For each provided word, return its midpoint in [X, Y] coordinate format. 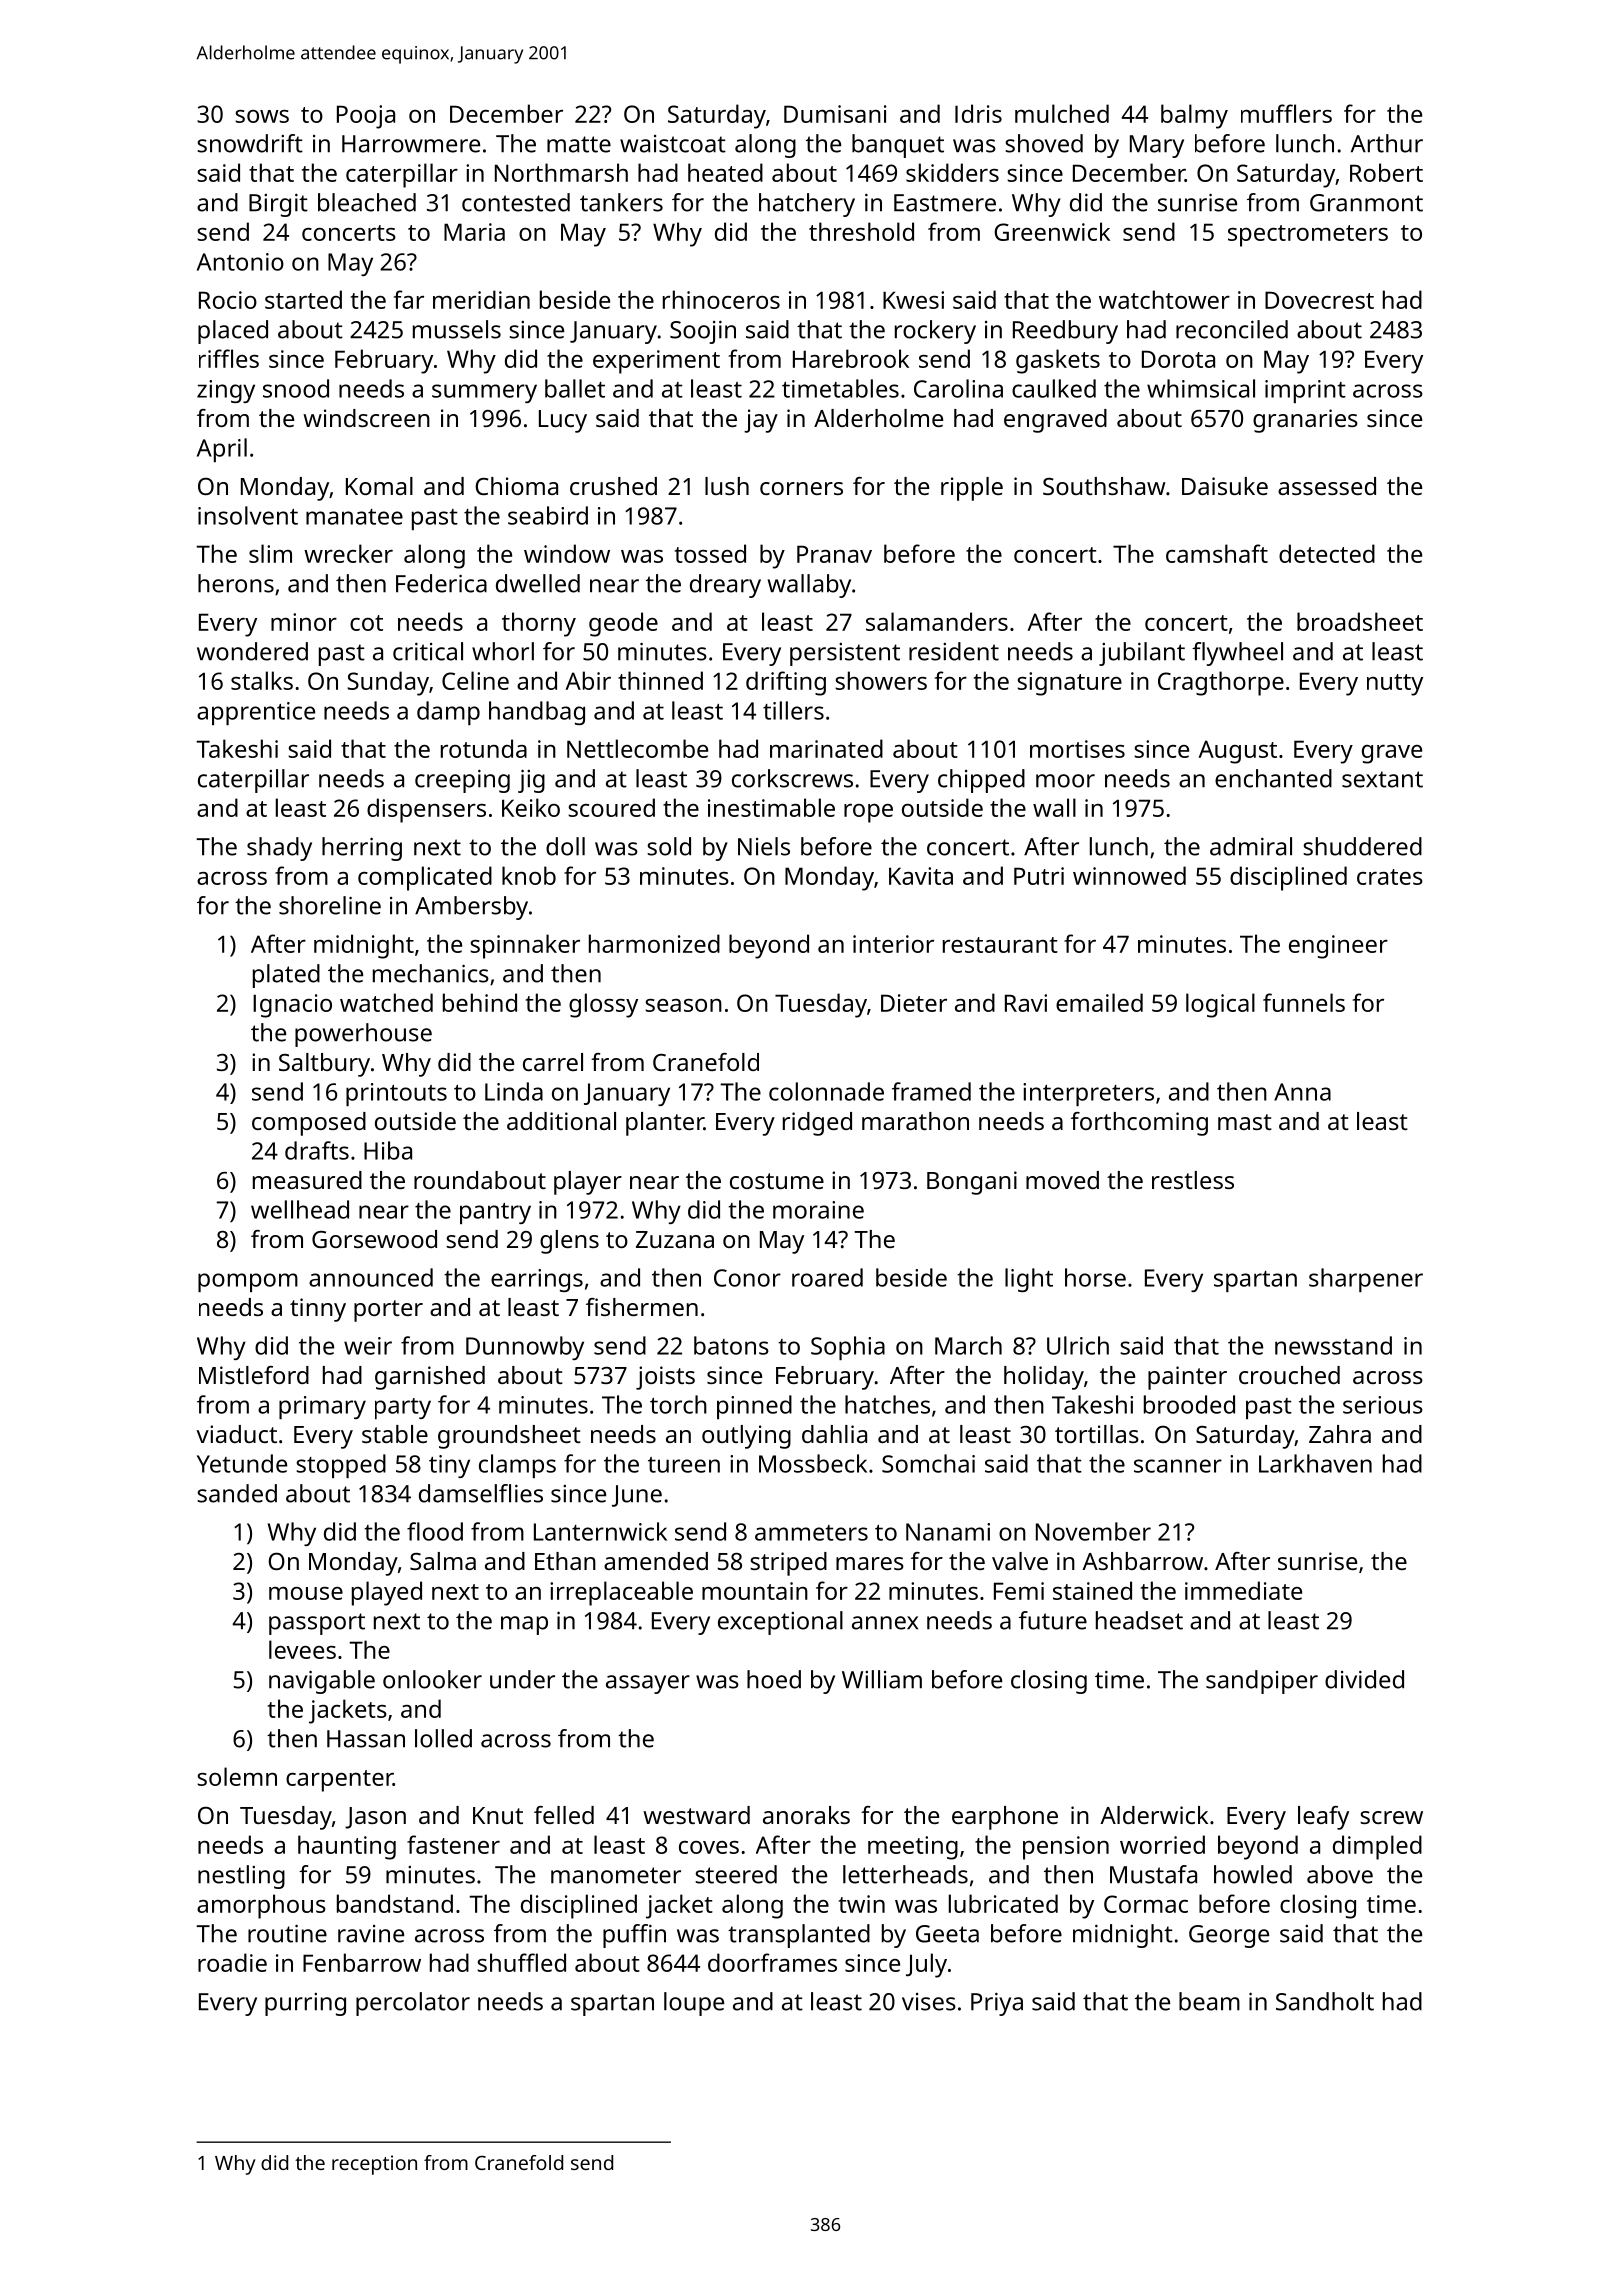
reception [374, 2165]
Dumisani [835, 114]
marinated [826, 748]
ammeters [811, 1533]
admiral [1251, 846]
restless [1193, 1180]
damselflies [481, 1493]
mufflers [1286, 113]
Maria [474, 232]
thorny [539, 624]
